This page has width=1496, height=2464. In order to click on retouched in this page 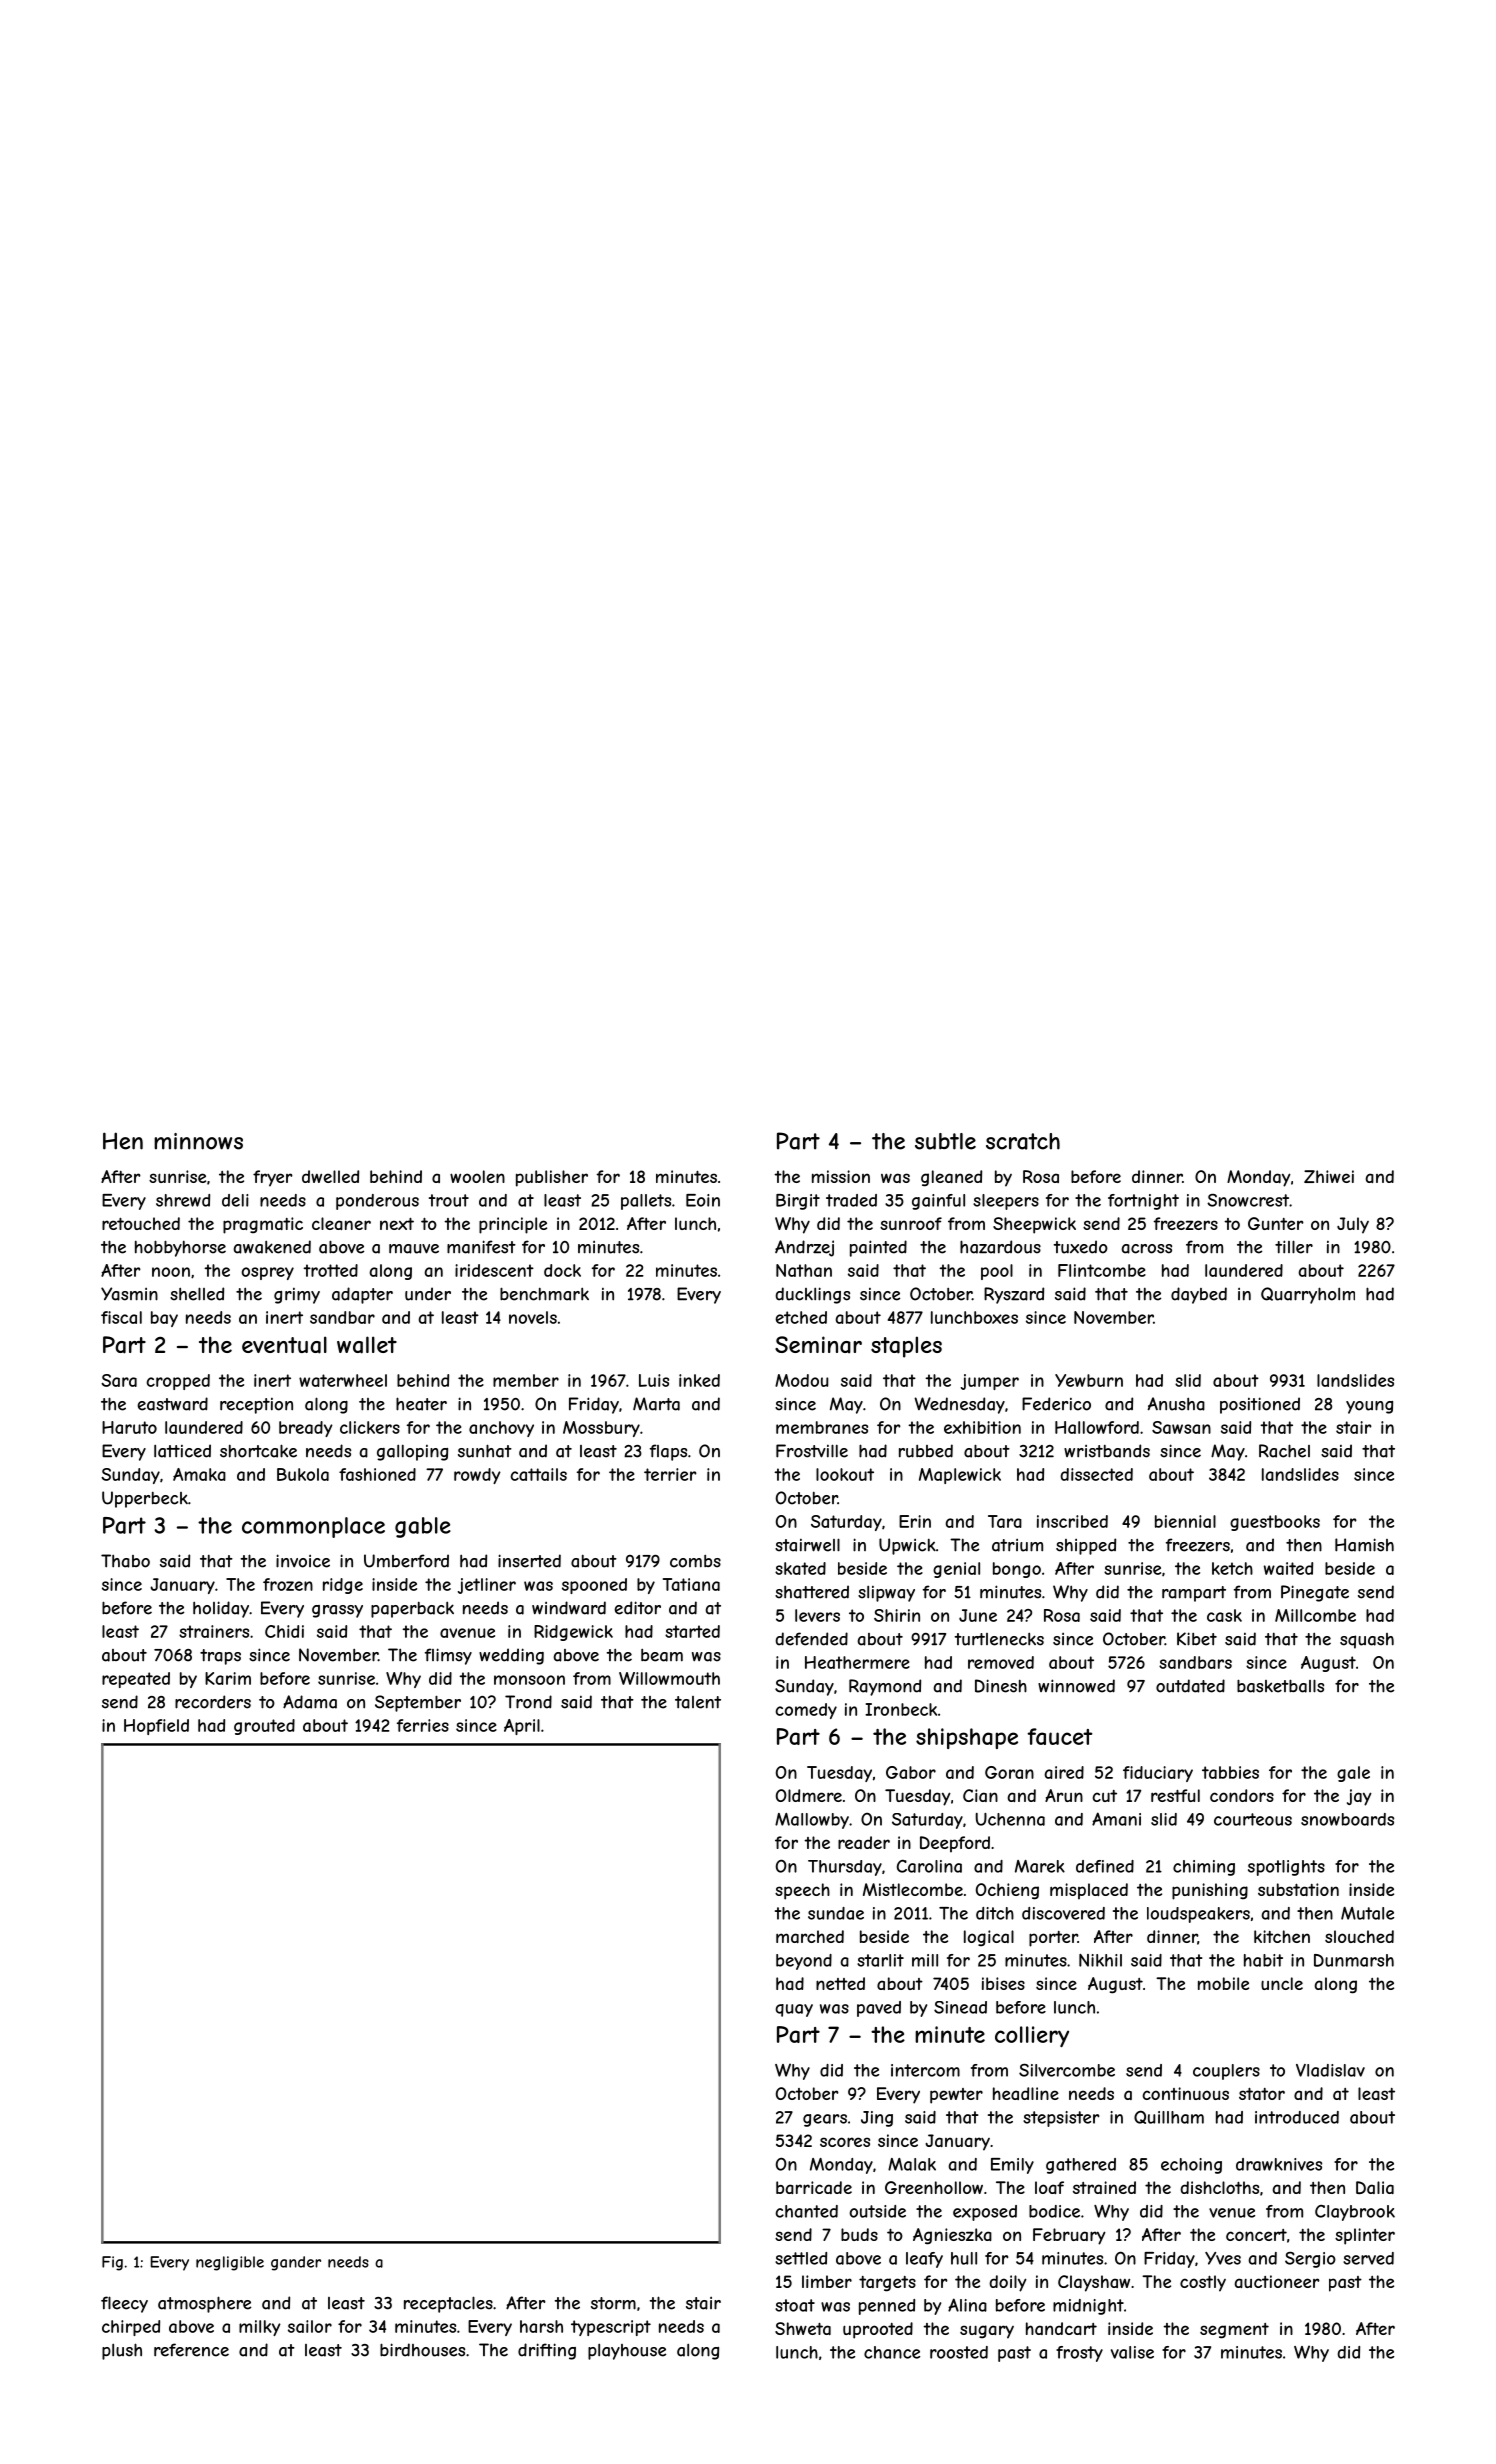, I will do `click(141, 1223)`.
